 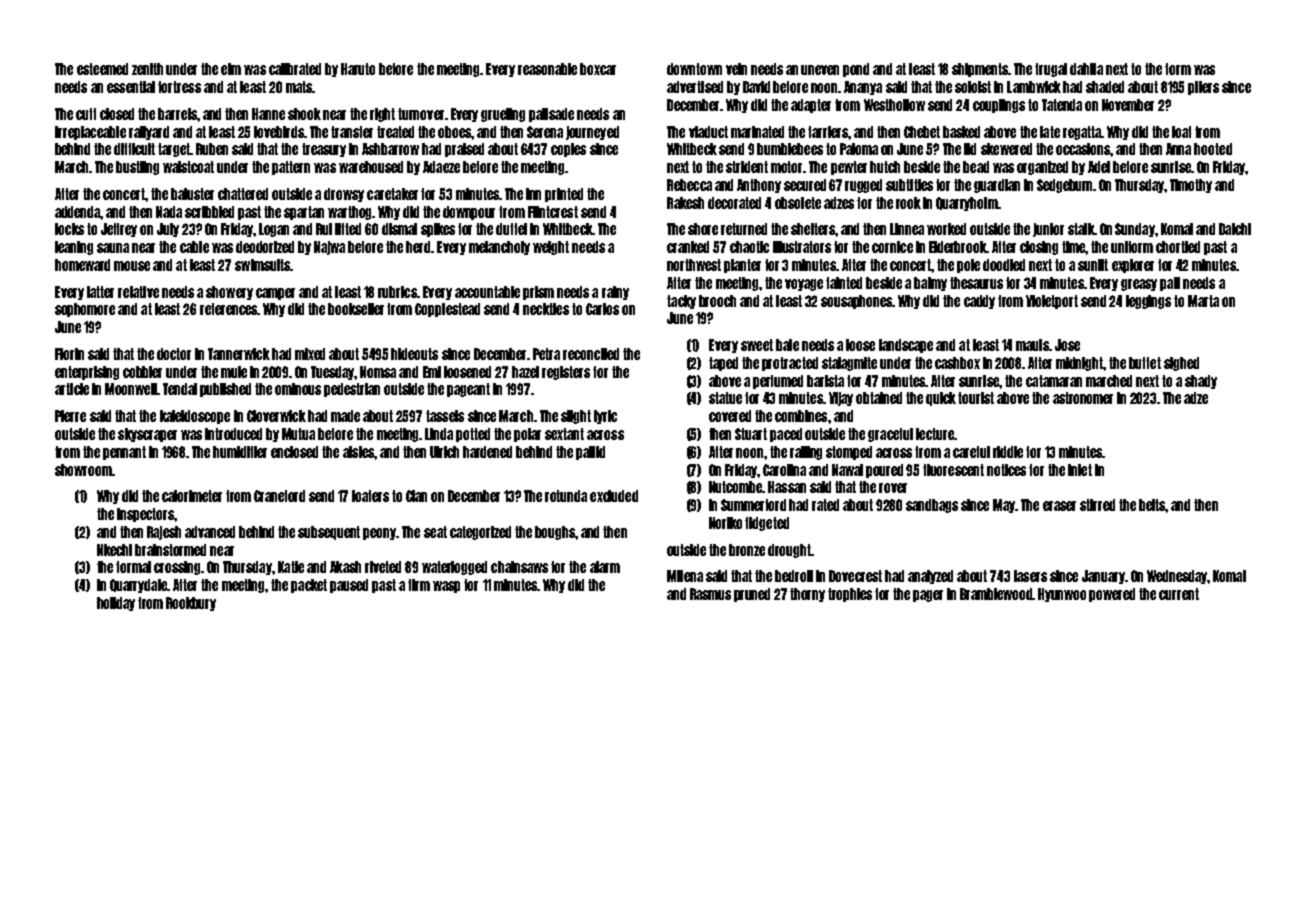 I want to click on sighed, so click(x=1181, y=364).
